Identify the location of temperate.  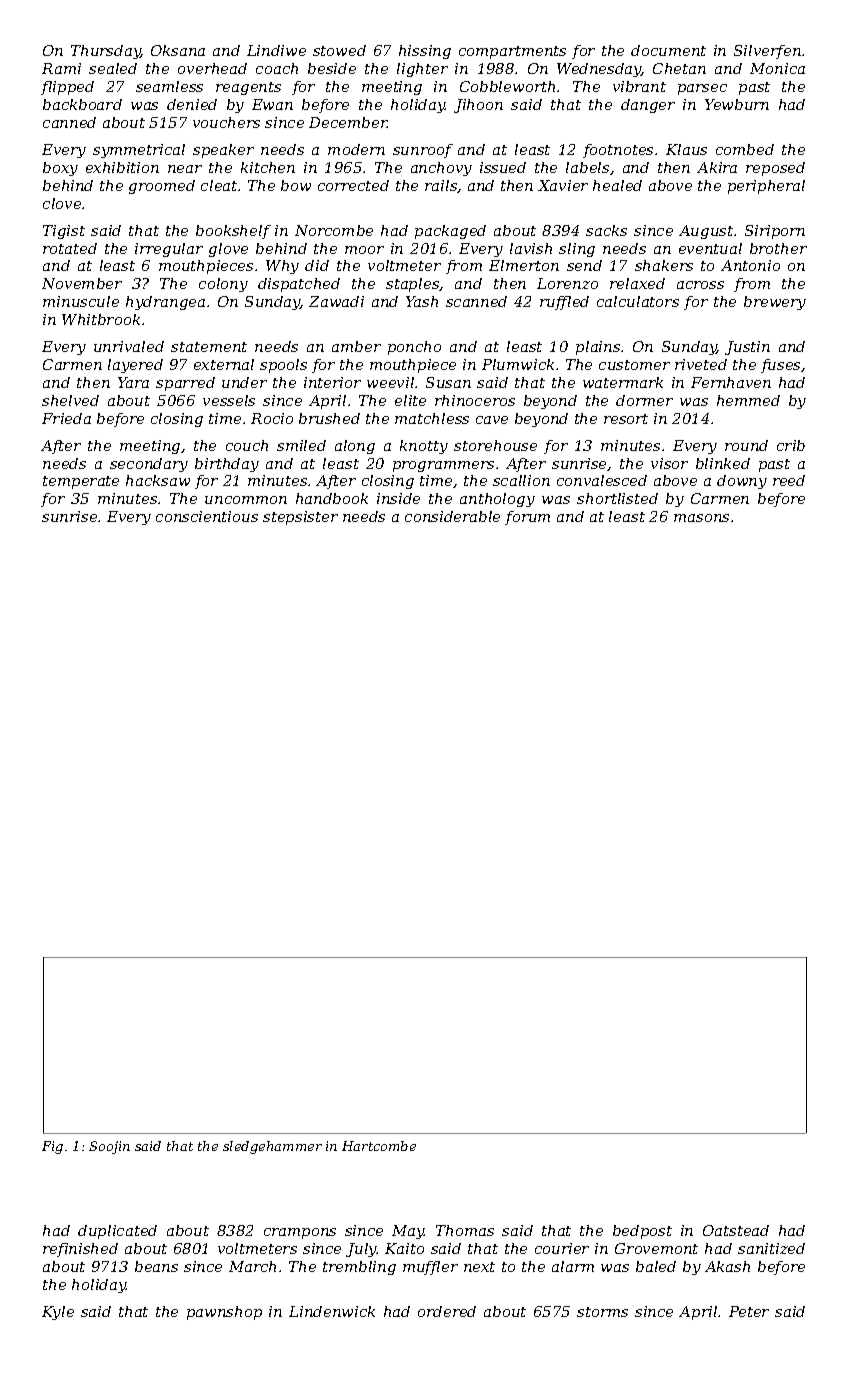
(81, 482).
